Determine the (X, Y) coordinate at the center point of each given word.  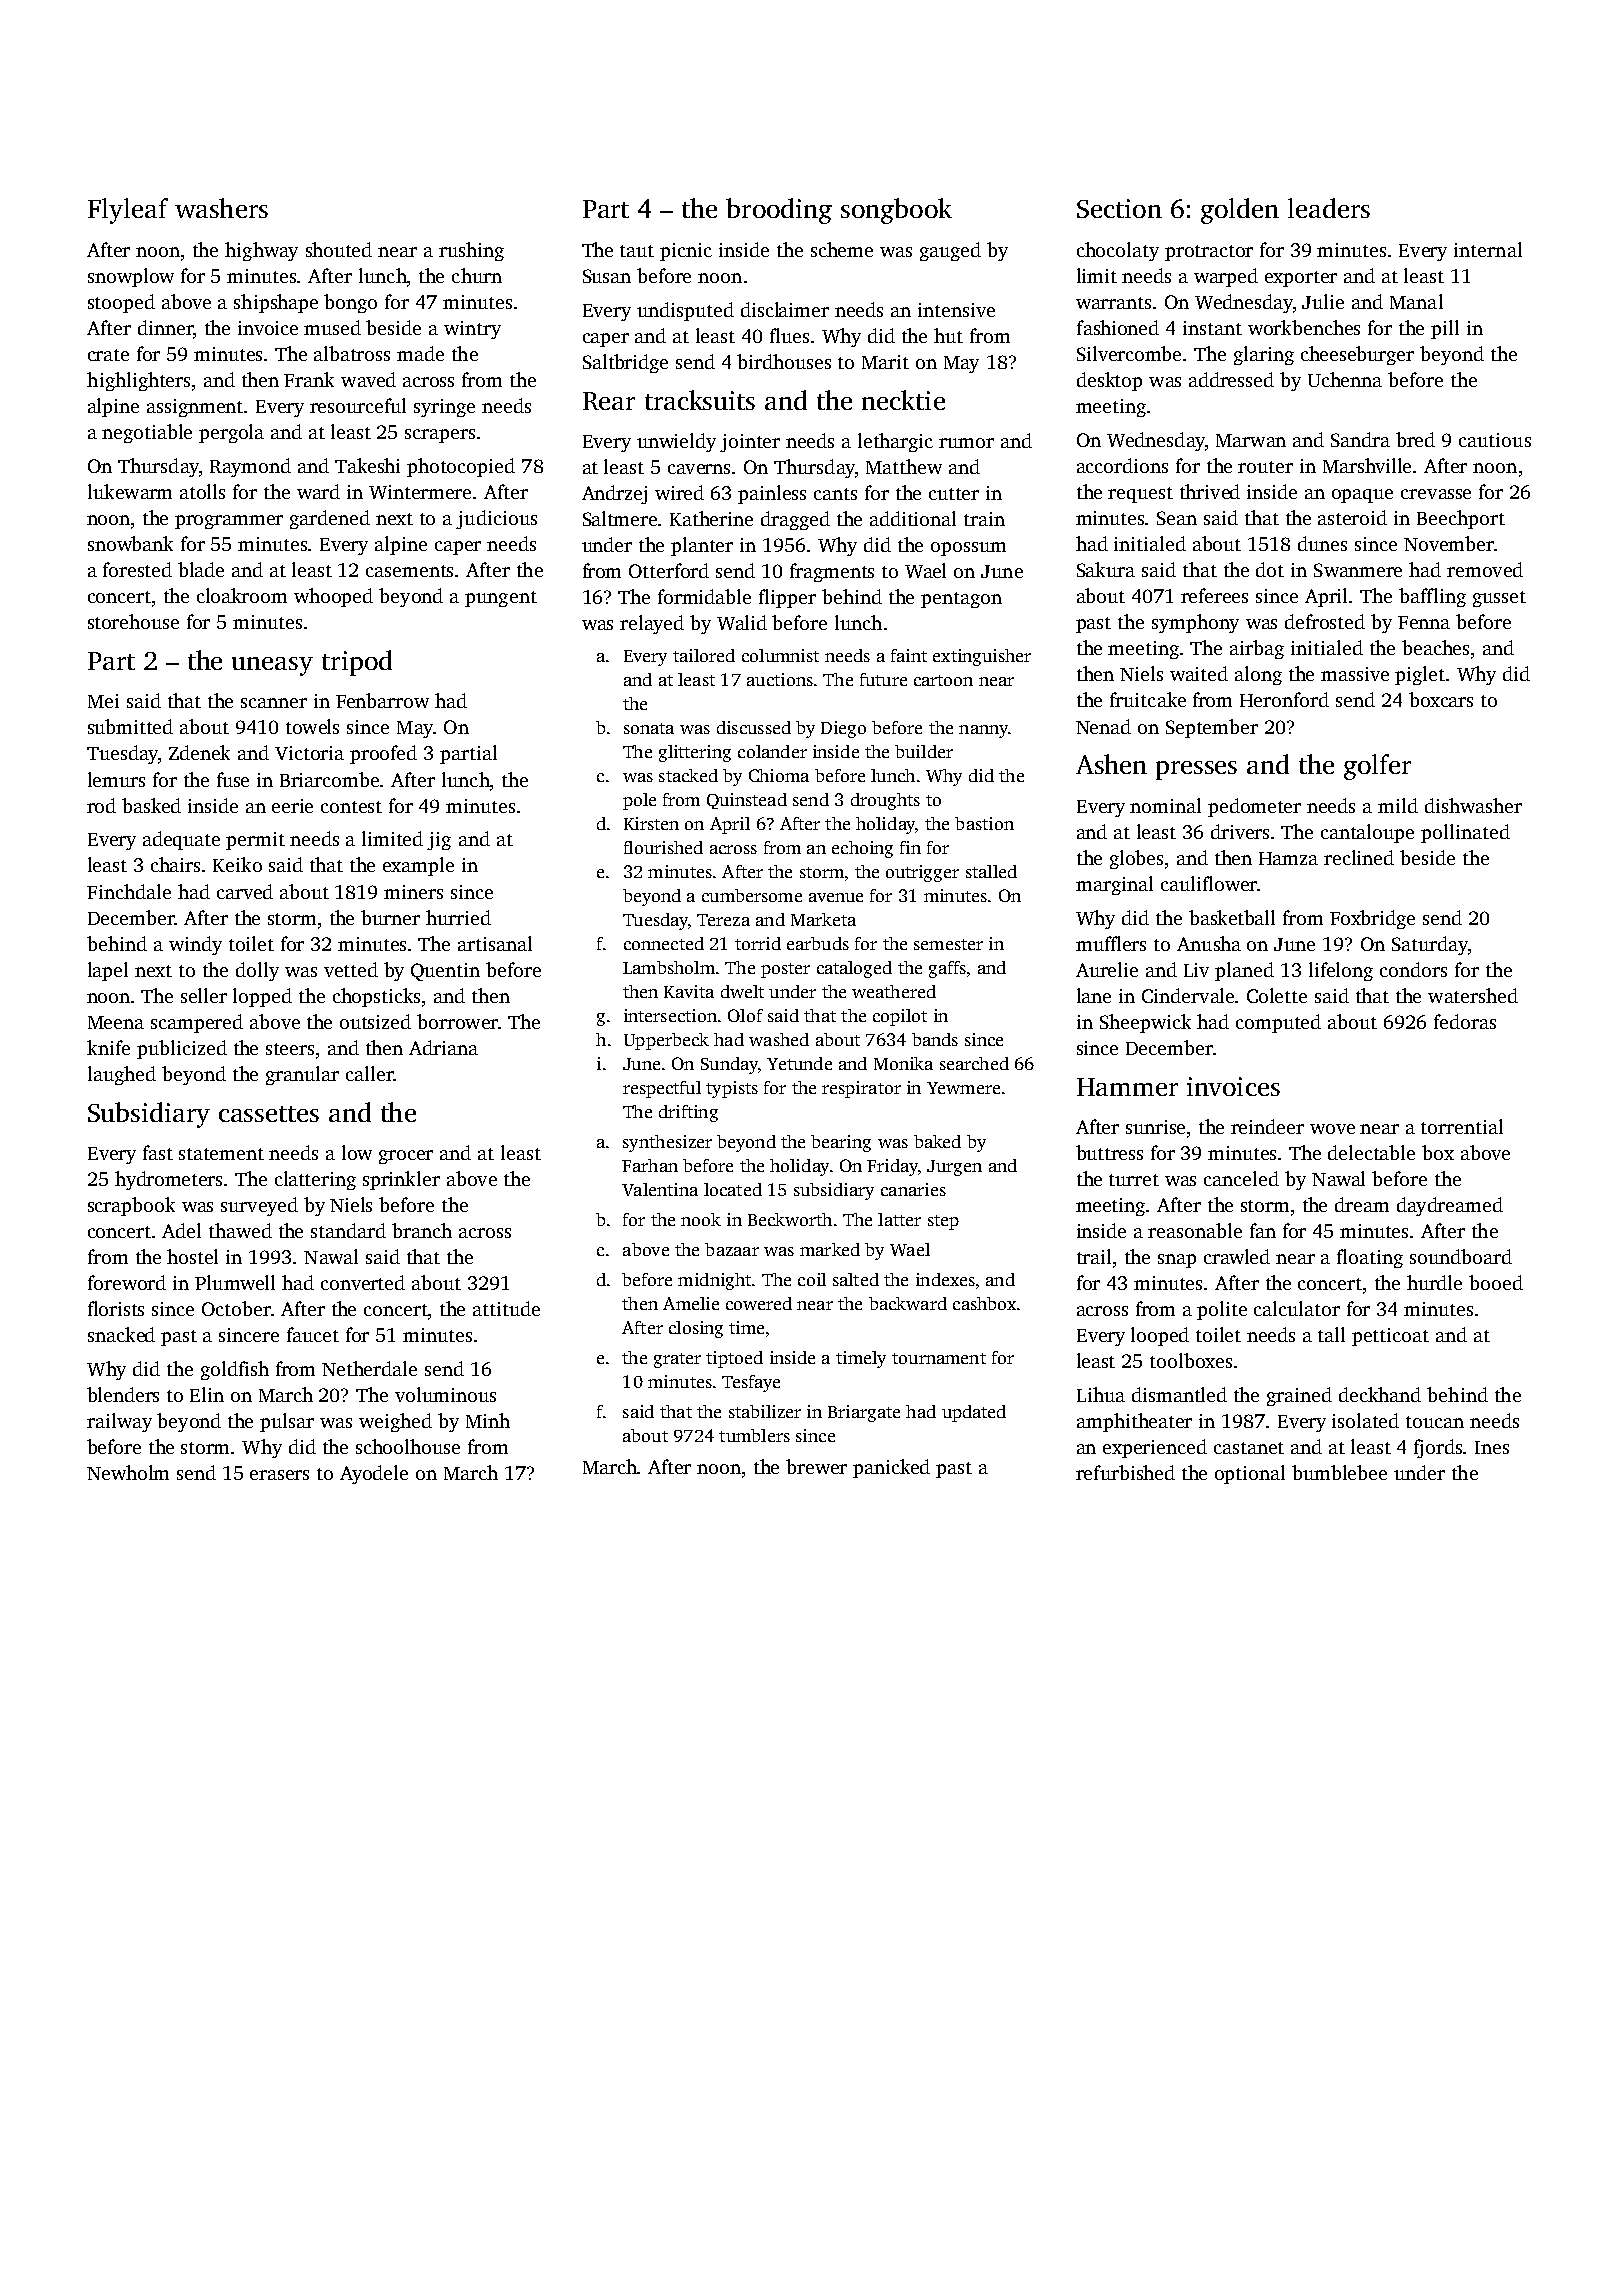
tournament (939, 1358)
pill (1445, 329)
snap (1177, 1261)
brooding (779, 211)
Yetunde (799, 1063)
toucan (1435, 1422)
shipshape (276, 303)
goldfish (235, 1370)
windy (195, 945)
